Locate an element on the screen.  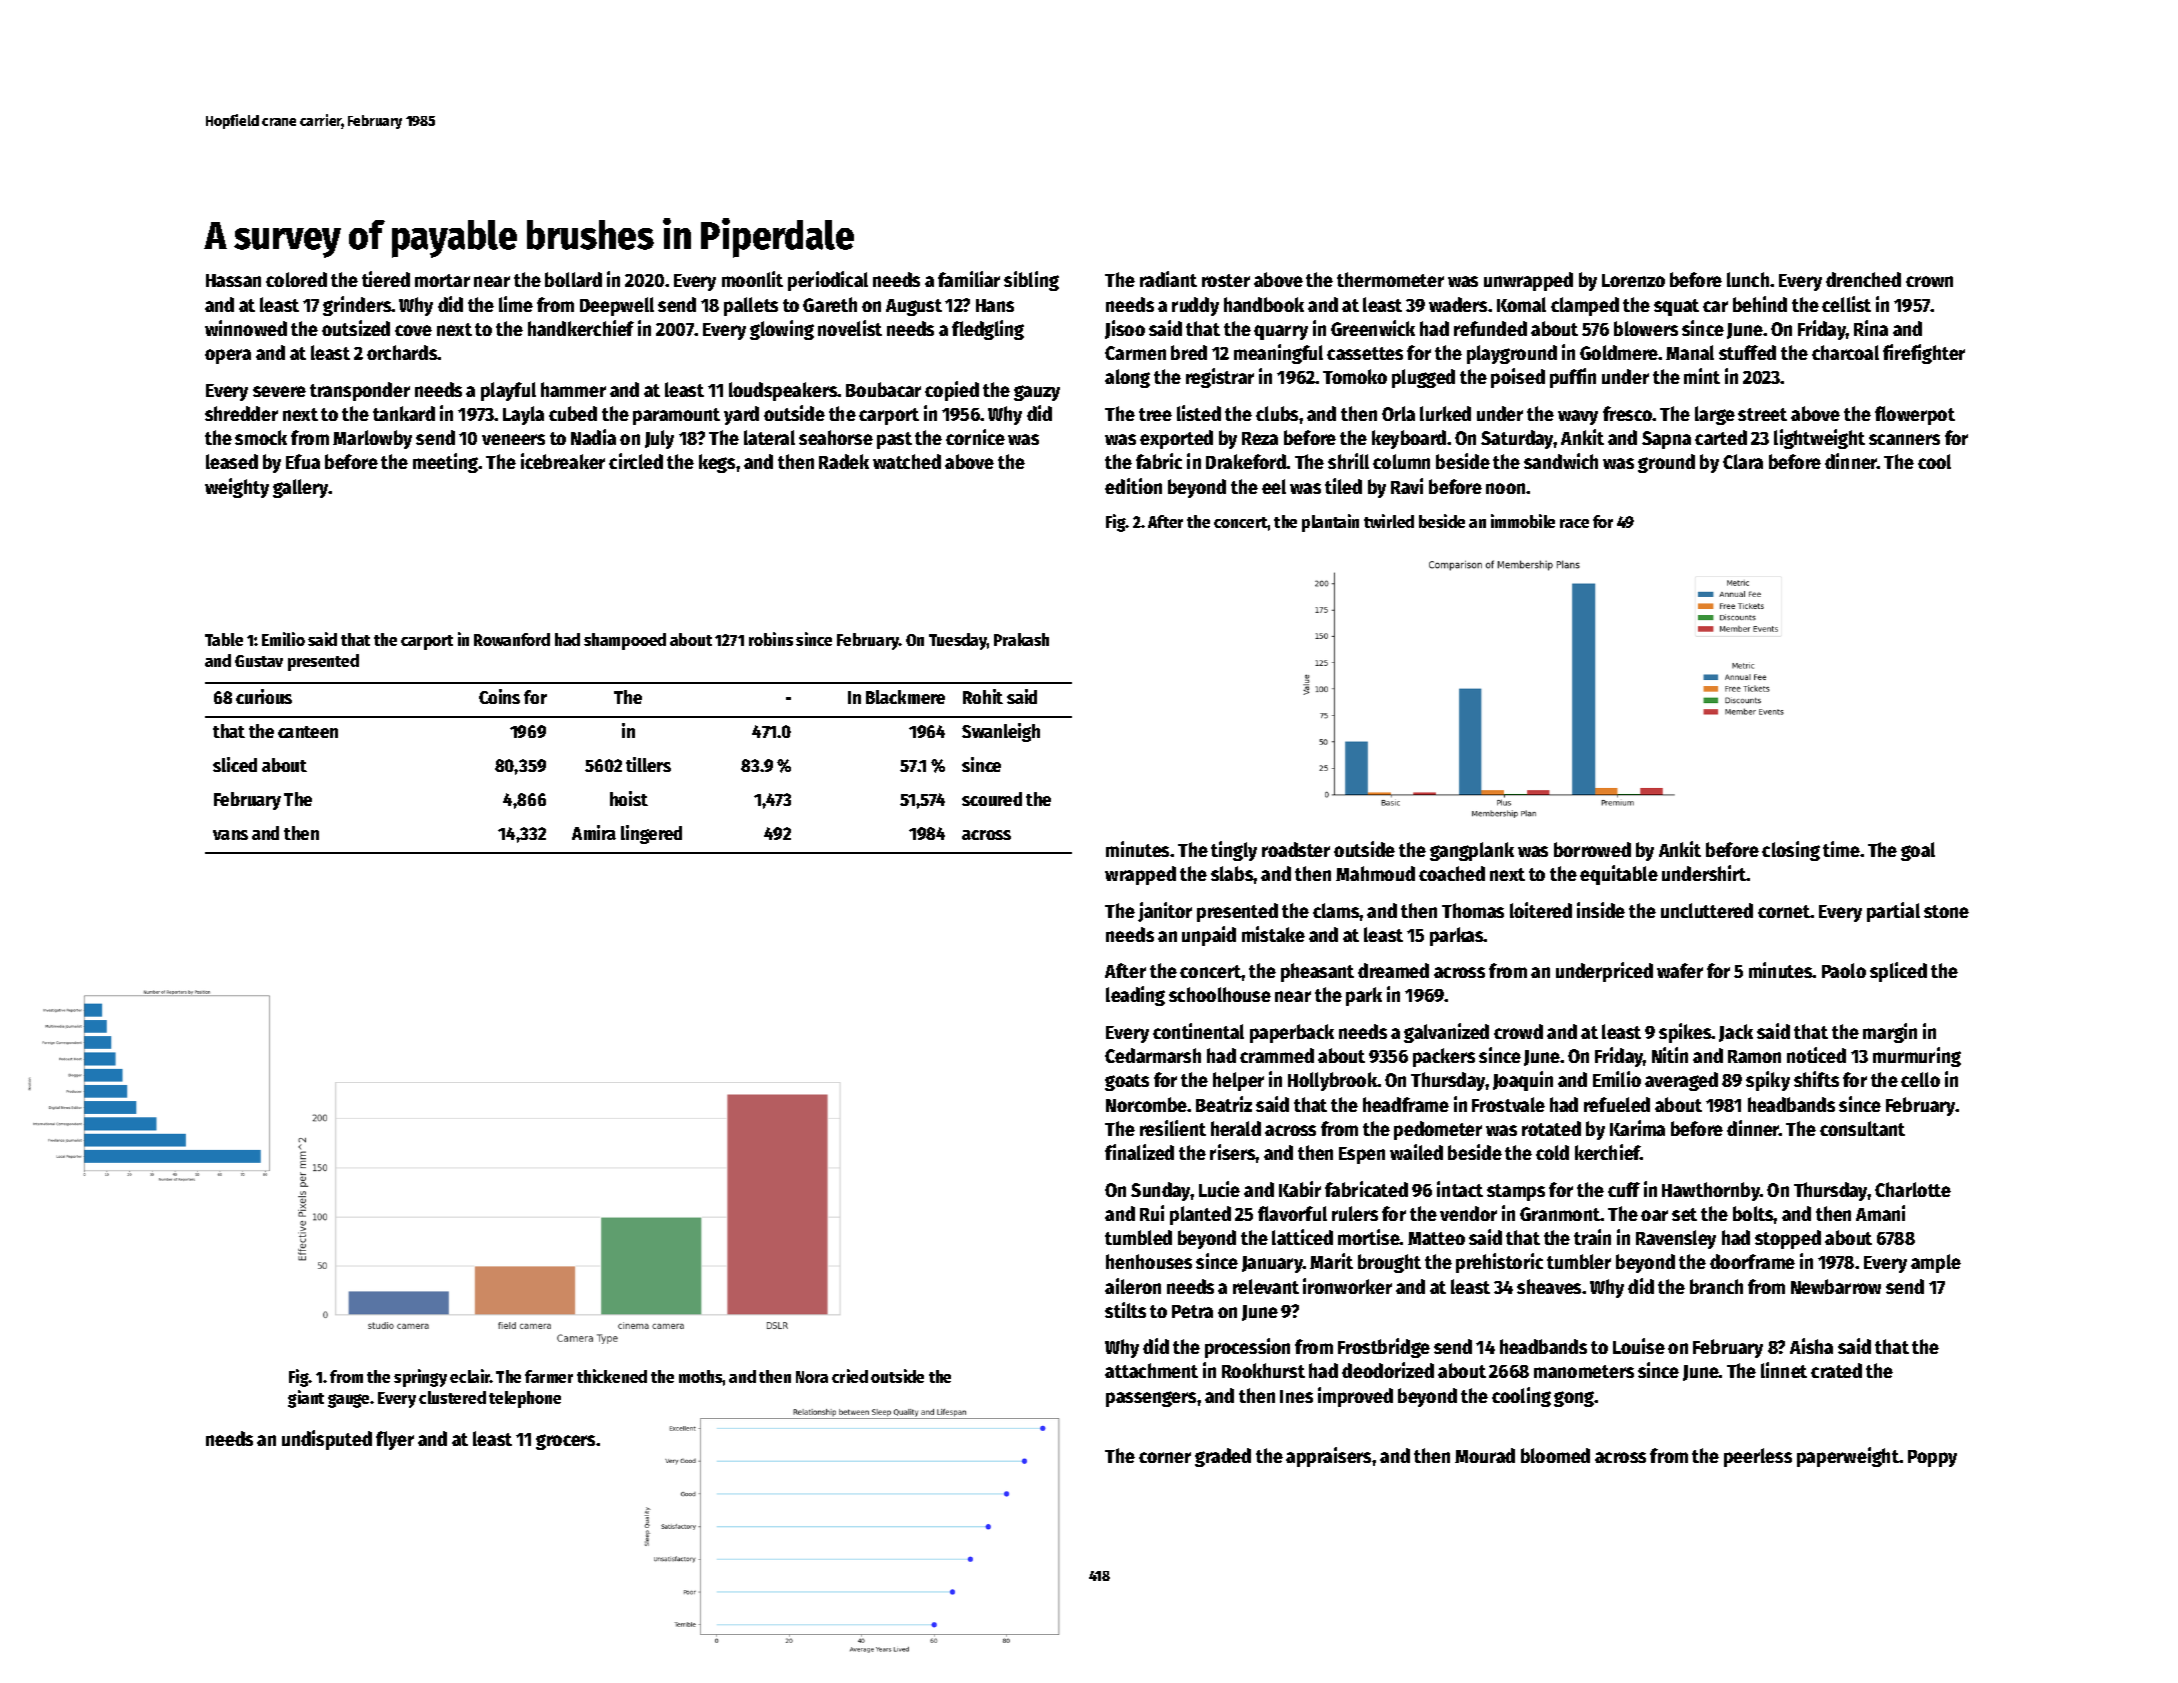
corner is located at coordinates (1165, 1457).
